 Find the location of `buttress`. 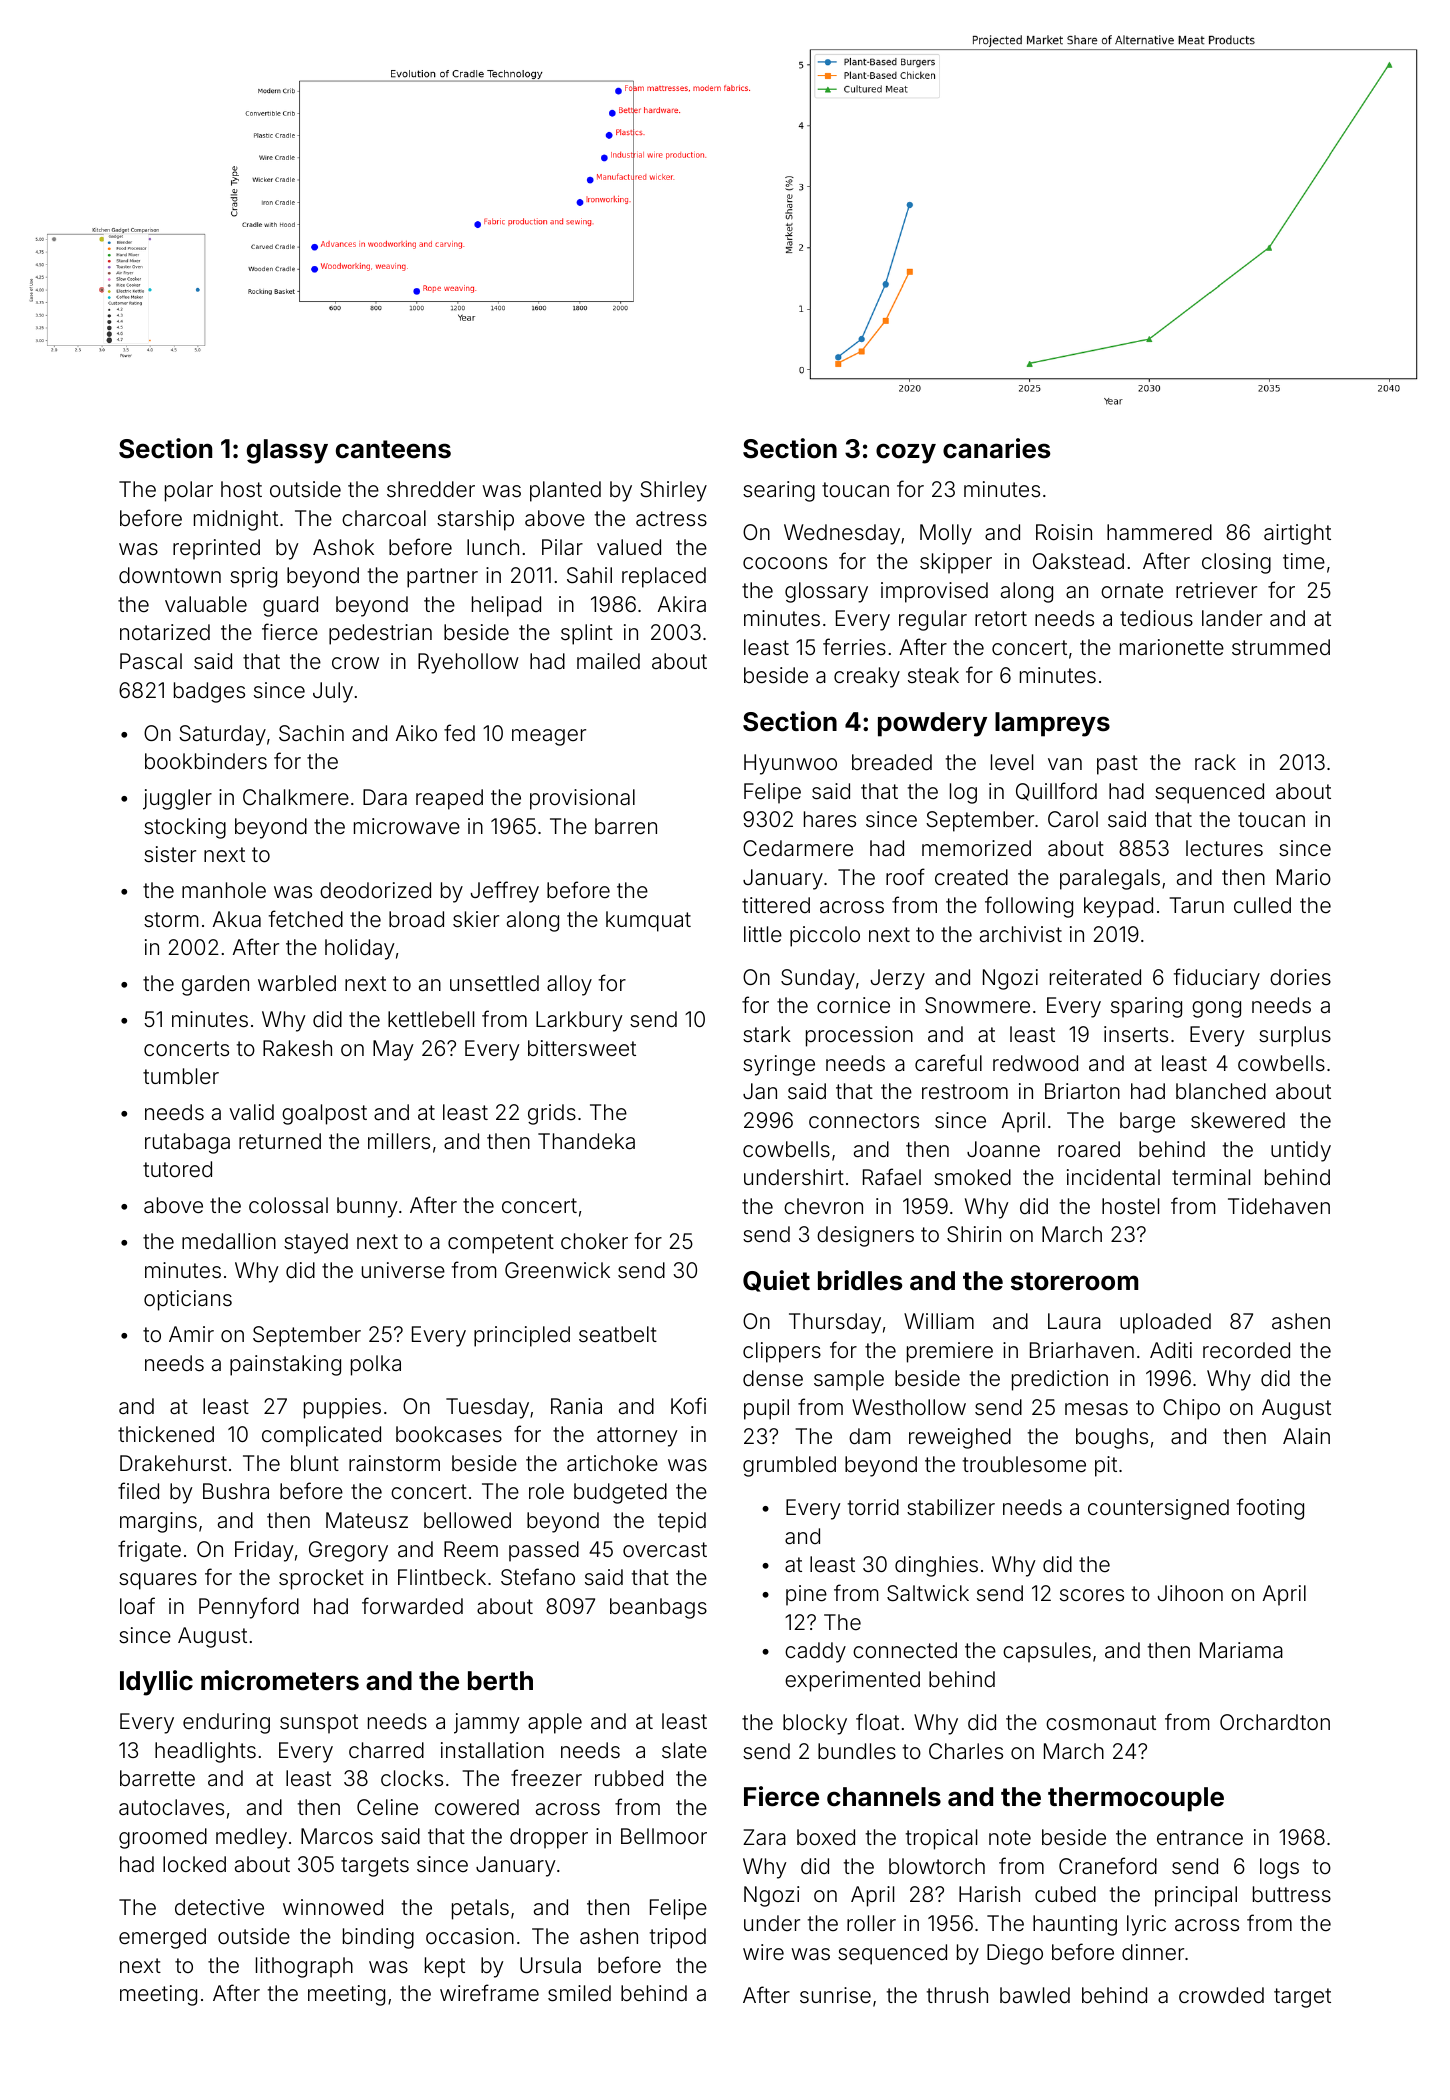

buttress is located at coordinates (1292, 1894).
